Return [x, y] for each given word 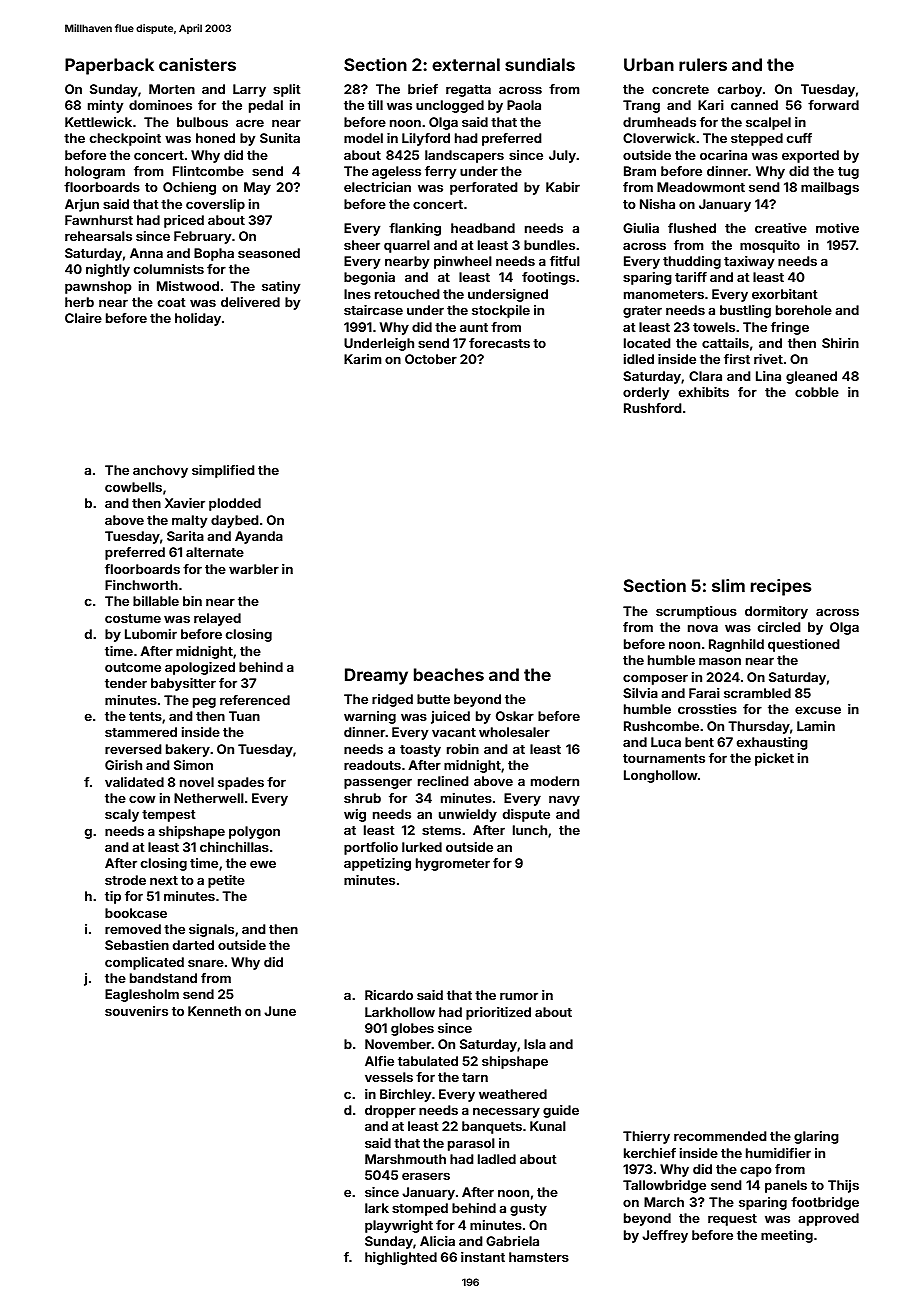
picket [774, 759]
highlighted [401, 1258]
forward [833, 105]
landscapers [464, 156]
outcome [133, 667]
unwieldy [468, 815]
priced [184, 221]
